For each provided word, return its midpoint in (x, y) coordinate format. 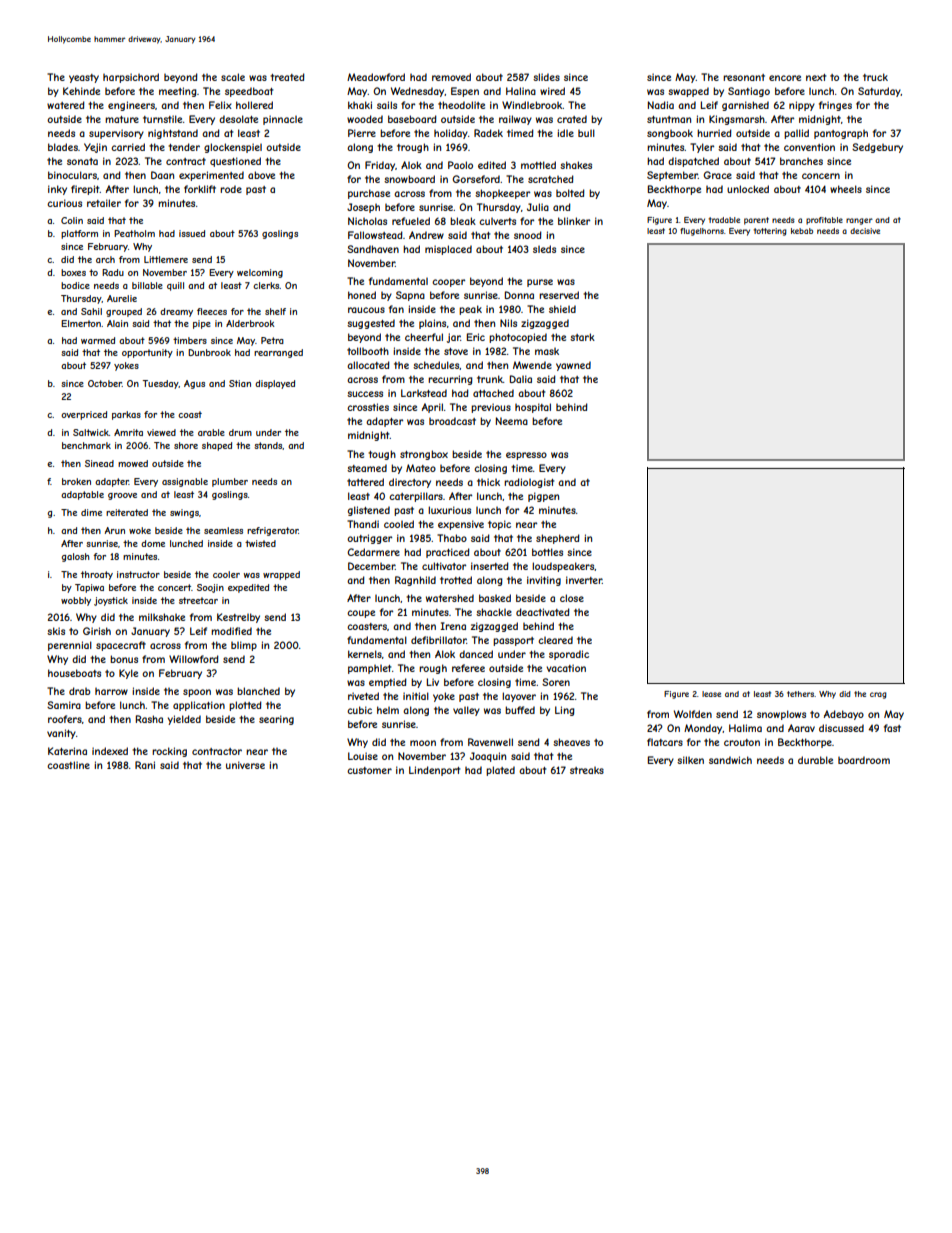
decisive (865, 231)
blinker (574, 221)
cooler (226, 574)
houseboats (74, 673)
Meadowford (376, 77)
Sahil (91, 311)
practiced (448, 553)
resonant (744, 77)
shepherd (558, 539)
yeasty (84, 78)
